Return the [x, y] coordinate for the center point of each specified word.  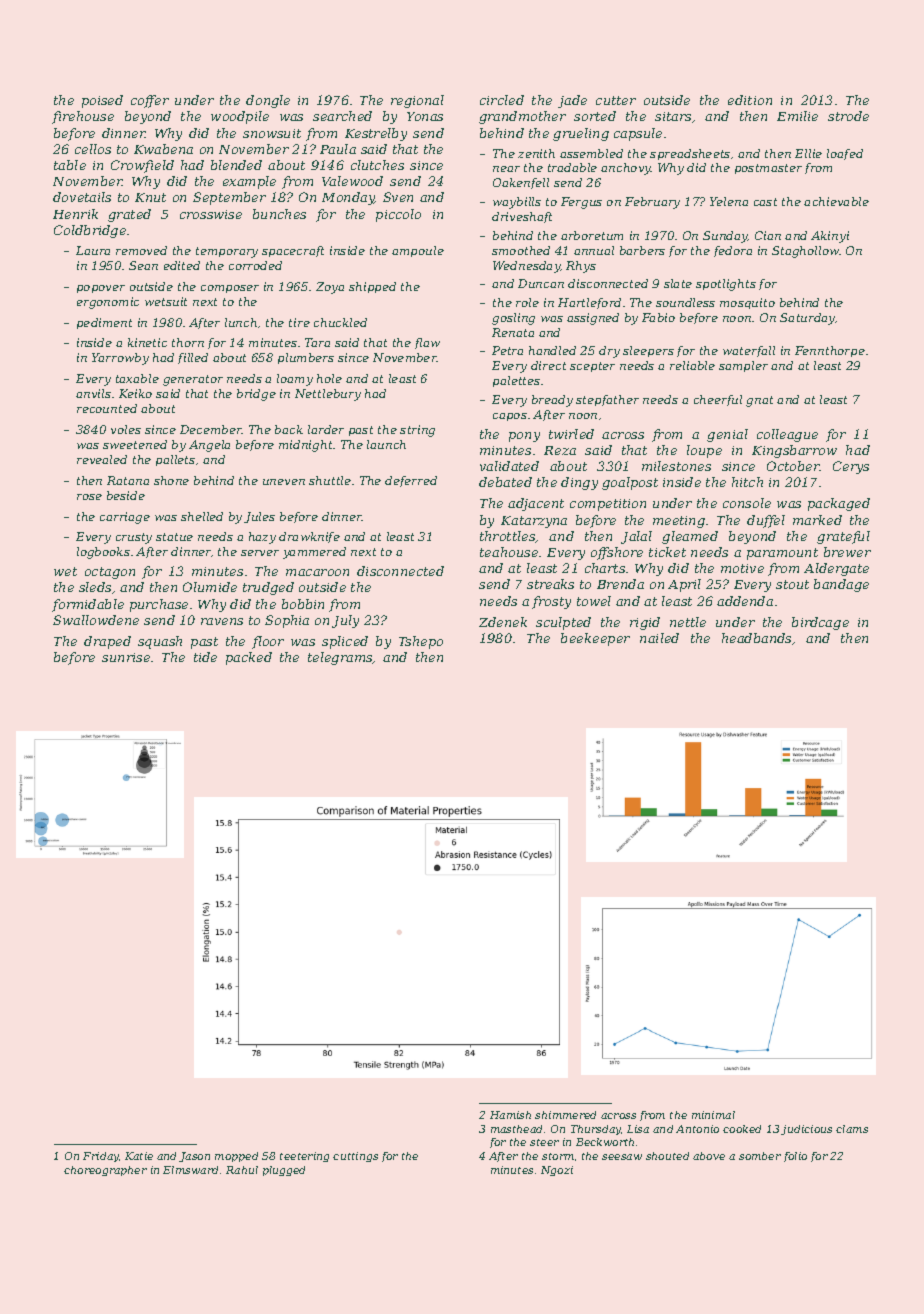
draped [107, 642]
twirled [571, 434]
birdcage [820, 623]
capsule [638, 134]
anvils [93, 393]
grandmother [522, 117]
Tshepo [421, 642]
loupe [704, 451]
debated [505, 482]
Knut [150, 197]
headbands [756, 638]
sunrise [126, 657]
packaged [839, 504]
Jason [194, 1157]
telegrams [340, 658]
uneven [284, 482]
